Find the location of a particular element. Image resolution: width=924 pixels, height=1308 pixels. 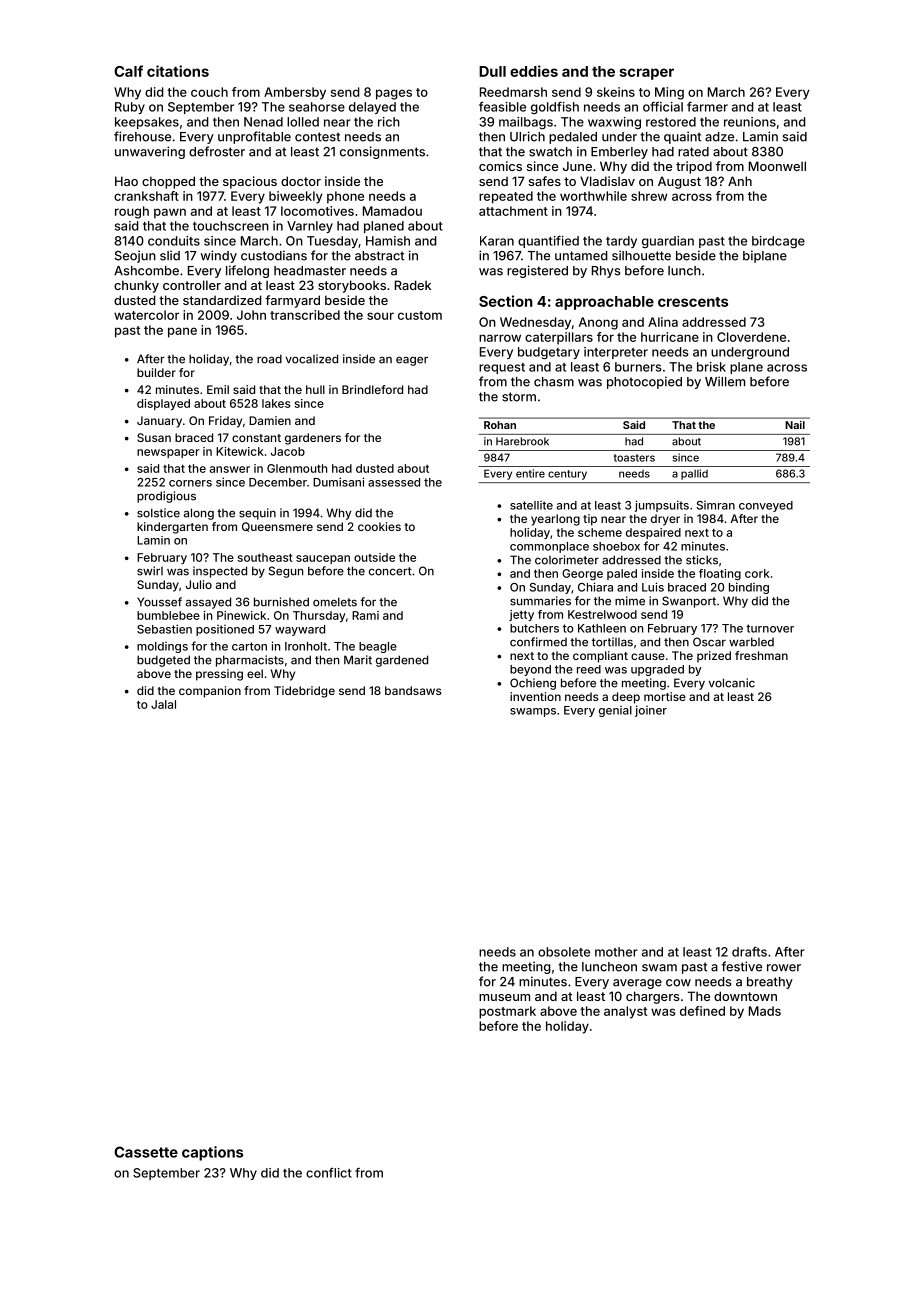

colorimeter is located at coordinates (567, 560).
